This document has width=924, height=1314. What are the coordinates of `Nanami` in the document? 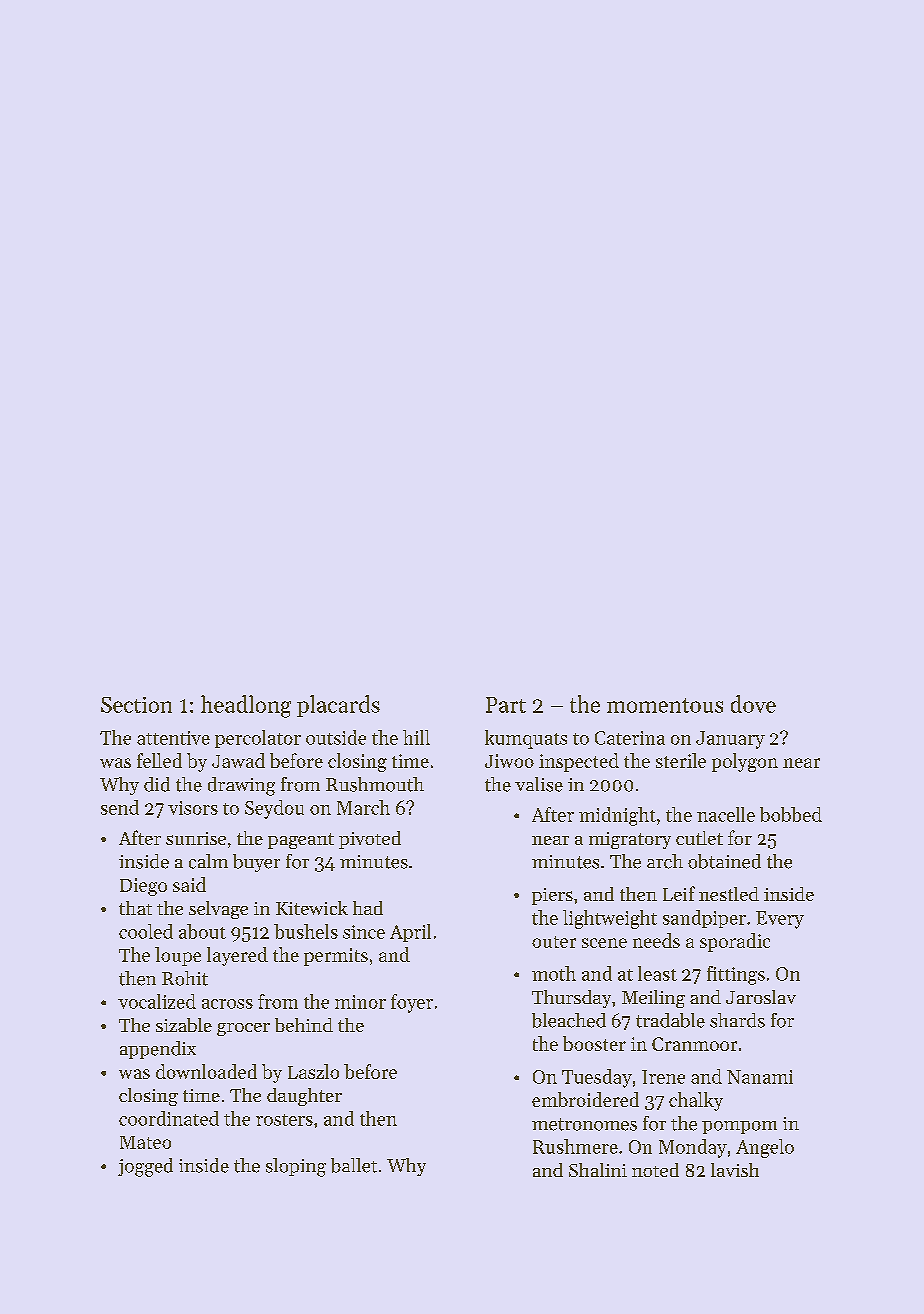 It's located at (760, 1077).
